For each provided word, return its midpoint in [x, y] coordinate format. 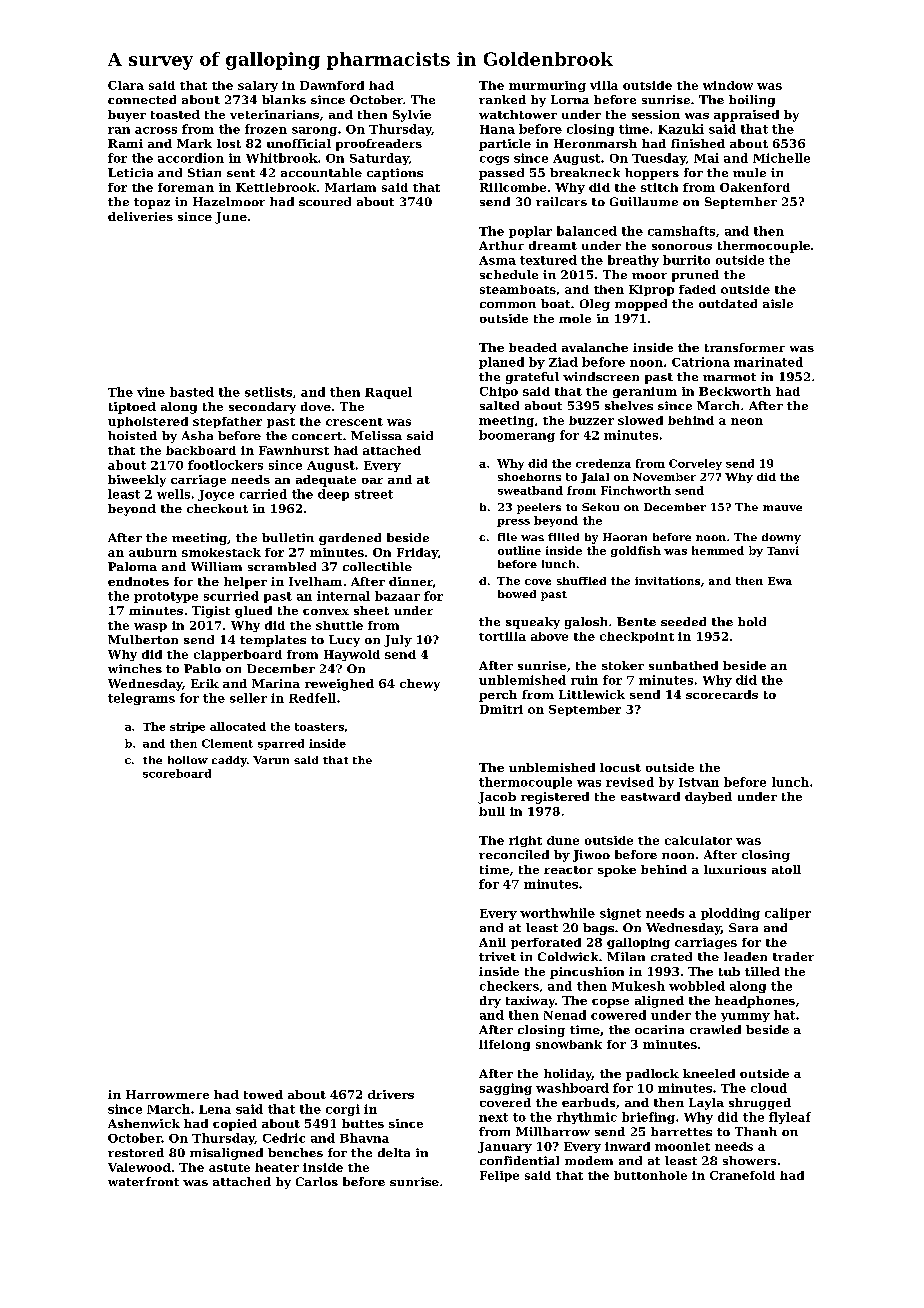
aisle [778, 303]
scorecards [722, 694]
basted [192, 392]
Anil [492, 942]
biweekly [137, 481]
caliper [788, 914]
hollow [188, 760]
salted [499, 405]
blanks [284, 99]
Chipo [499, 392]
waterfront [143, 1181]
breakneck [585, 172]
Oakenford [755, 187]
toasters [319, 727]
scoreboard [177, 773]
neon [747, 421]
